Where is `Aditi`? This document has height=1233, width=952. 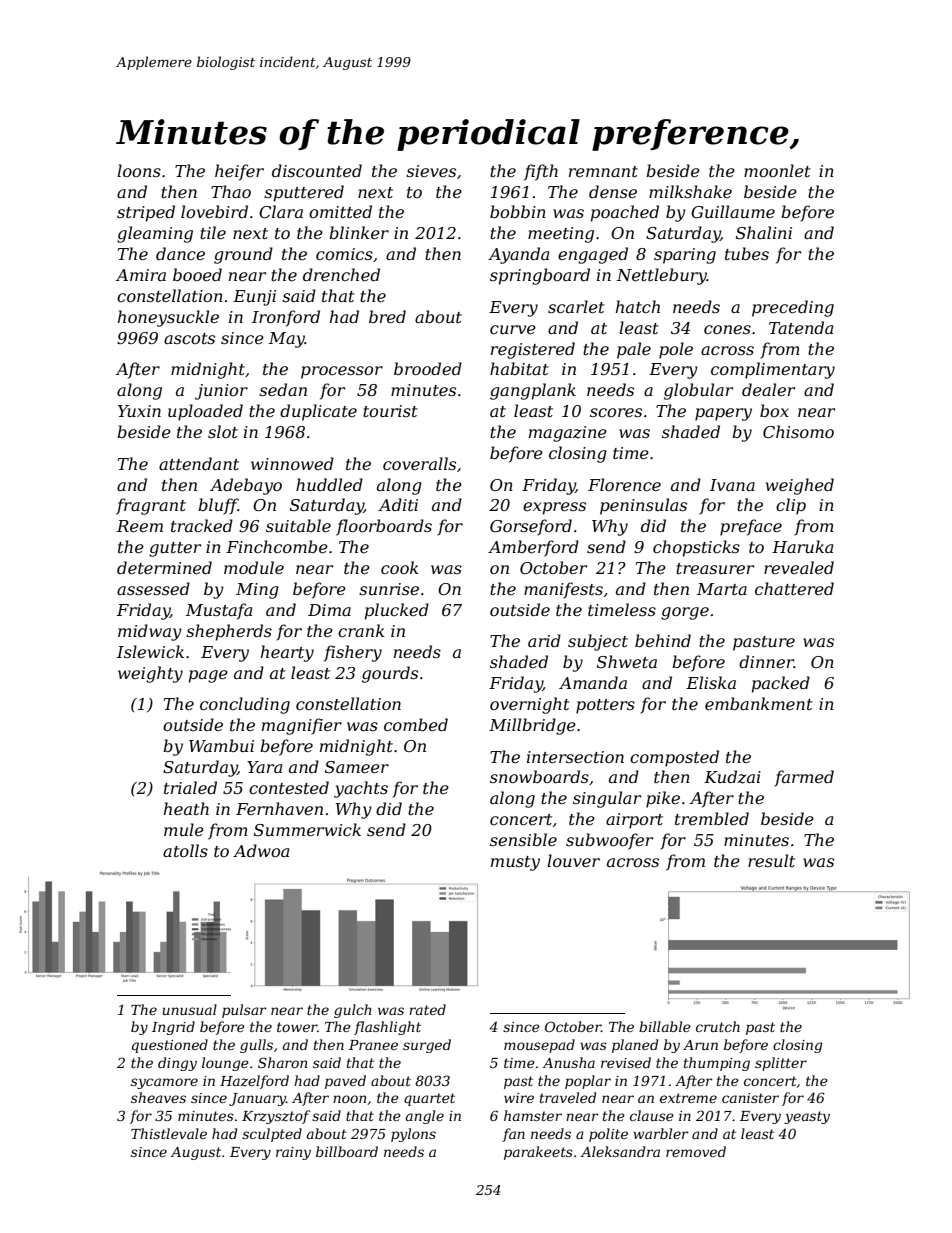
Aditi is located at coordinates (398, 504).
